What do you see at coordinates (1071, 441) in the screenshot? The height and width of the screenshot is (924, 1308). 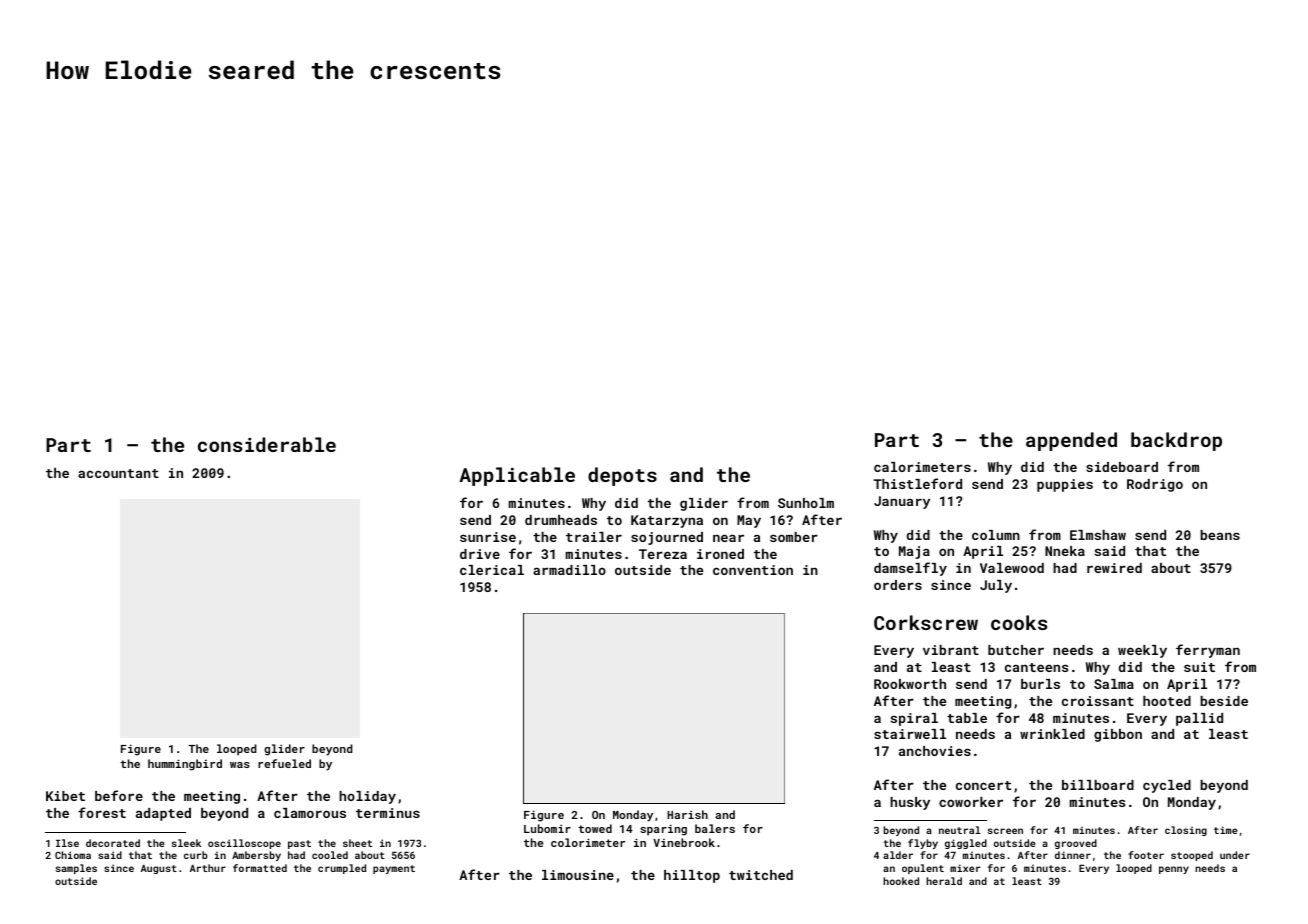 I see `appended` at bounding box center [1071, 441].
